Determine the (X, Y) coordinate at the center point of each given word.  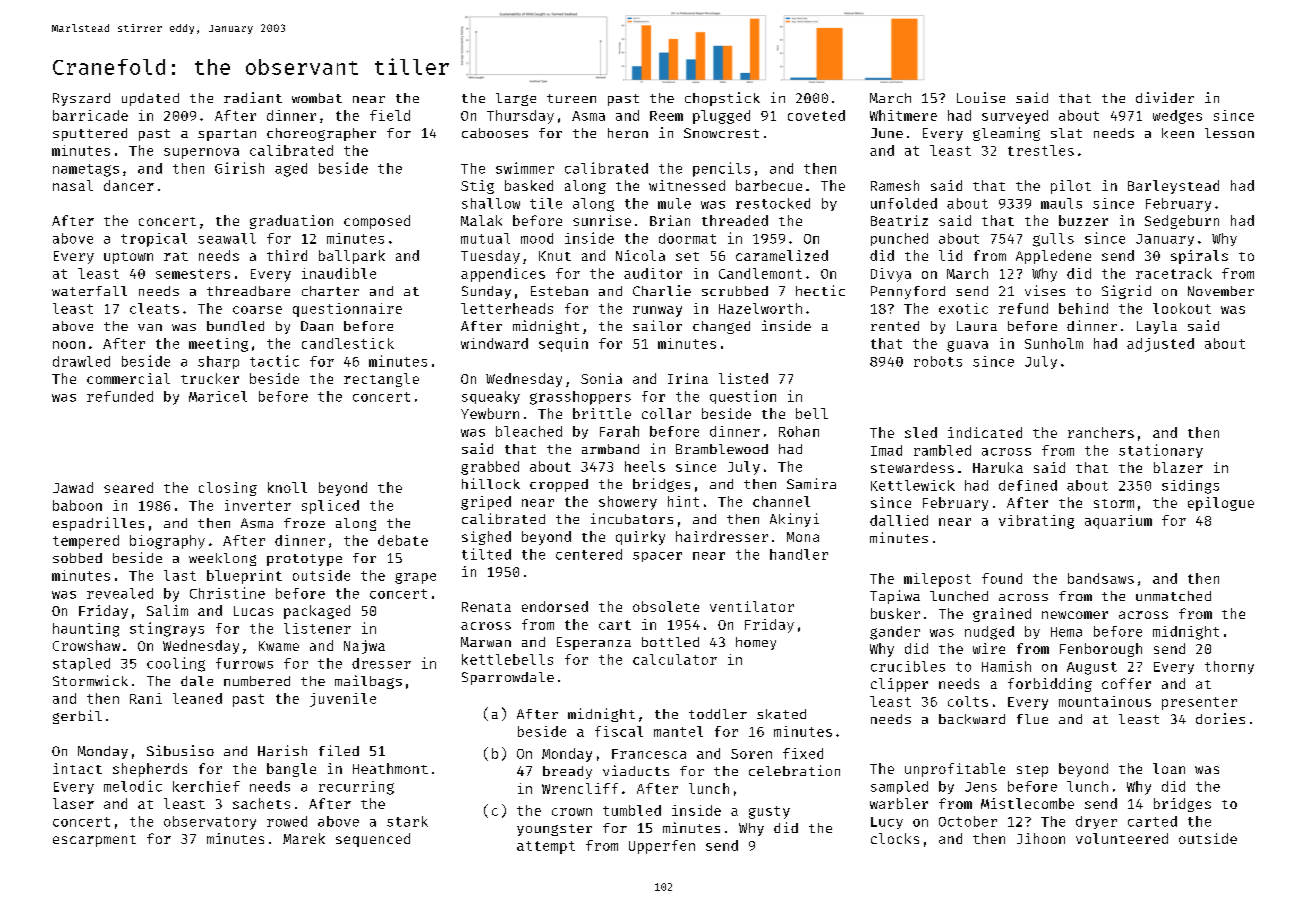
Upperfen (662, 847)
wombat (317, 98)
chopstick (722, 99)
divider (1165, 97)
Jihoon (1041, 838)
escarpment (94, 841)
